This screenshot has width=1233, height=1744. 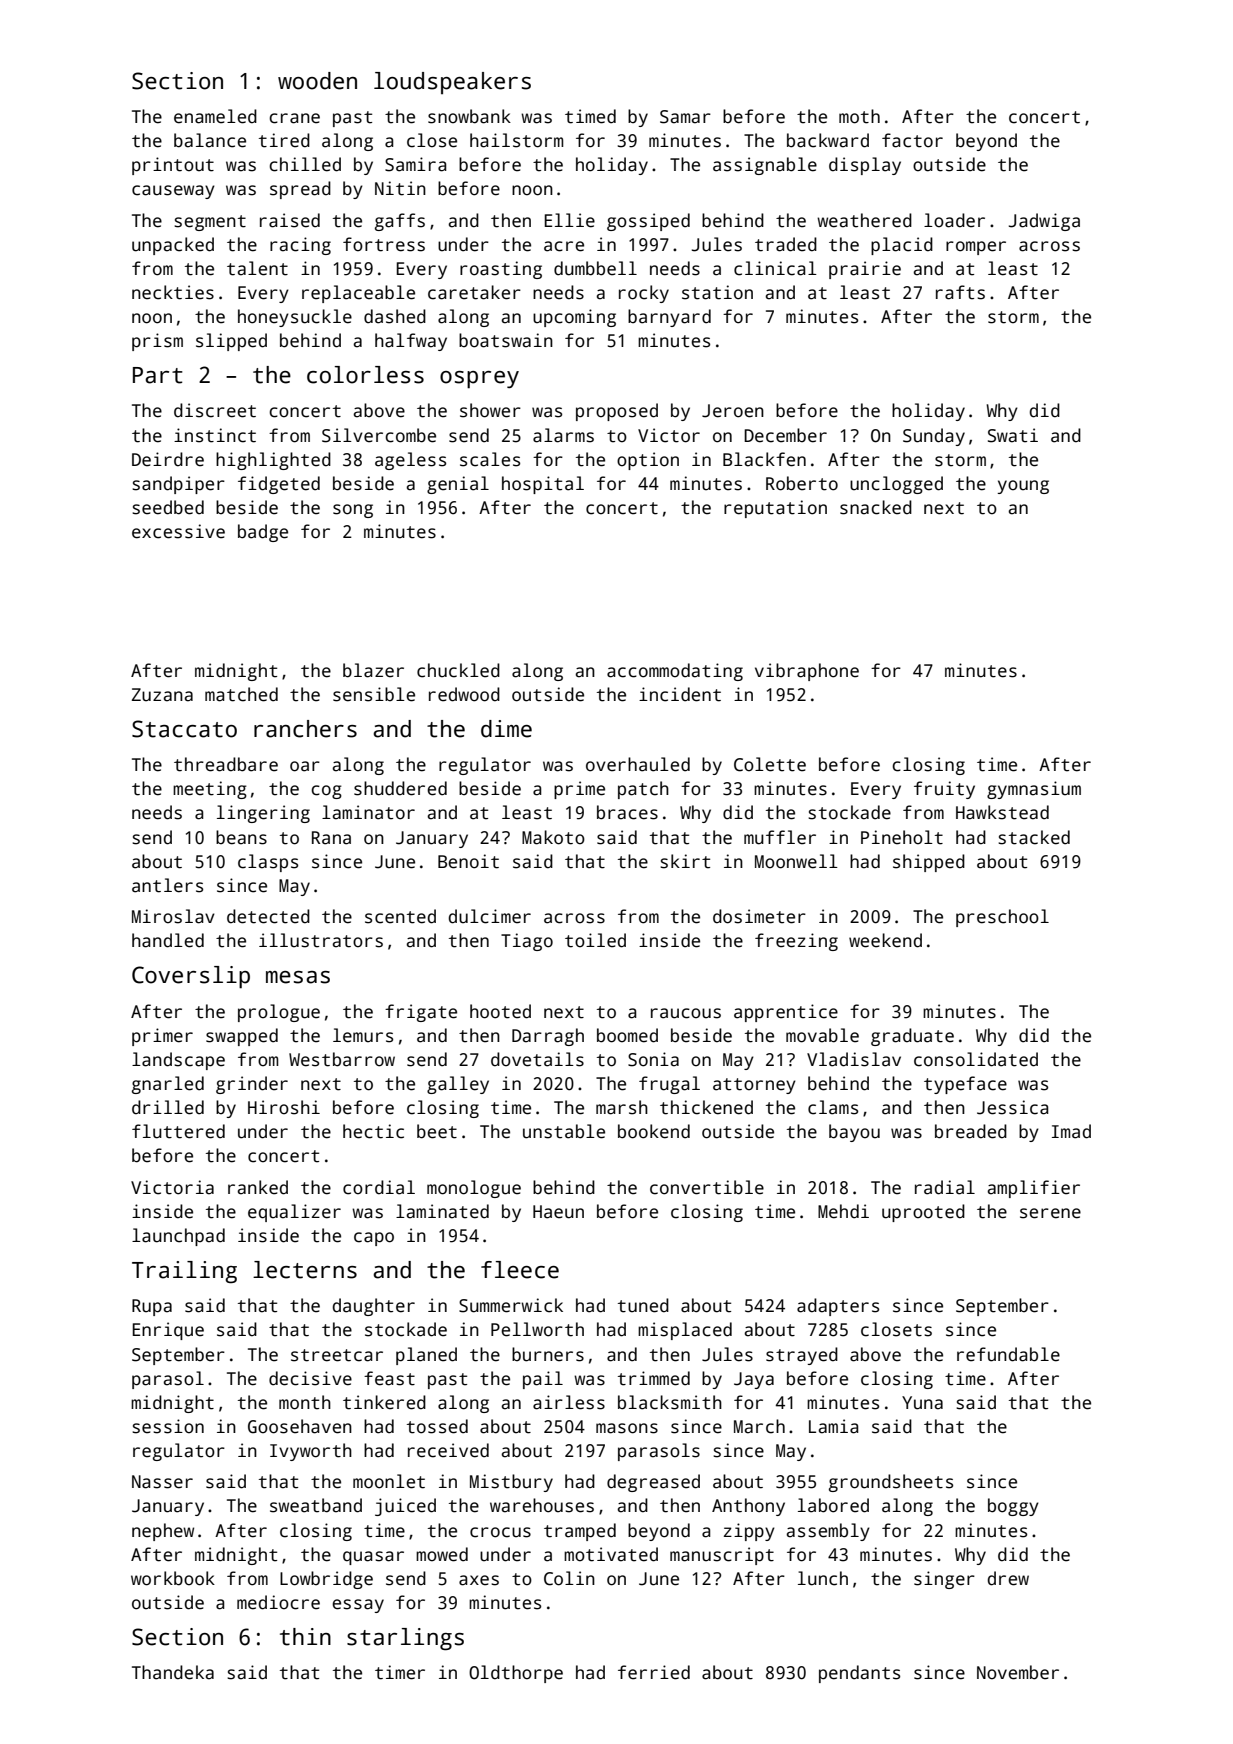 What do you see at coordinates (1002, 918) in the screenshot?
I see `preschool` at bounding box center [1002, 918].
